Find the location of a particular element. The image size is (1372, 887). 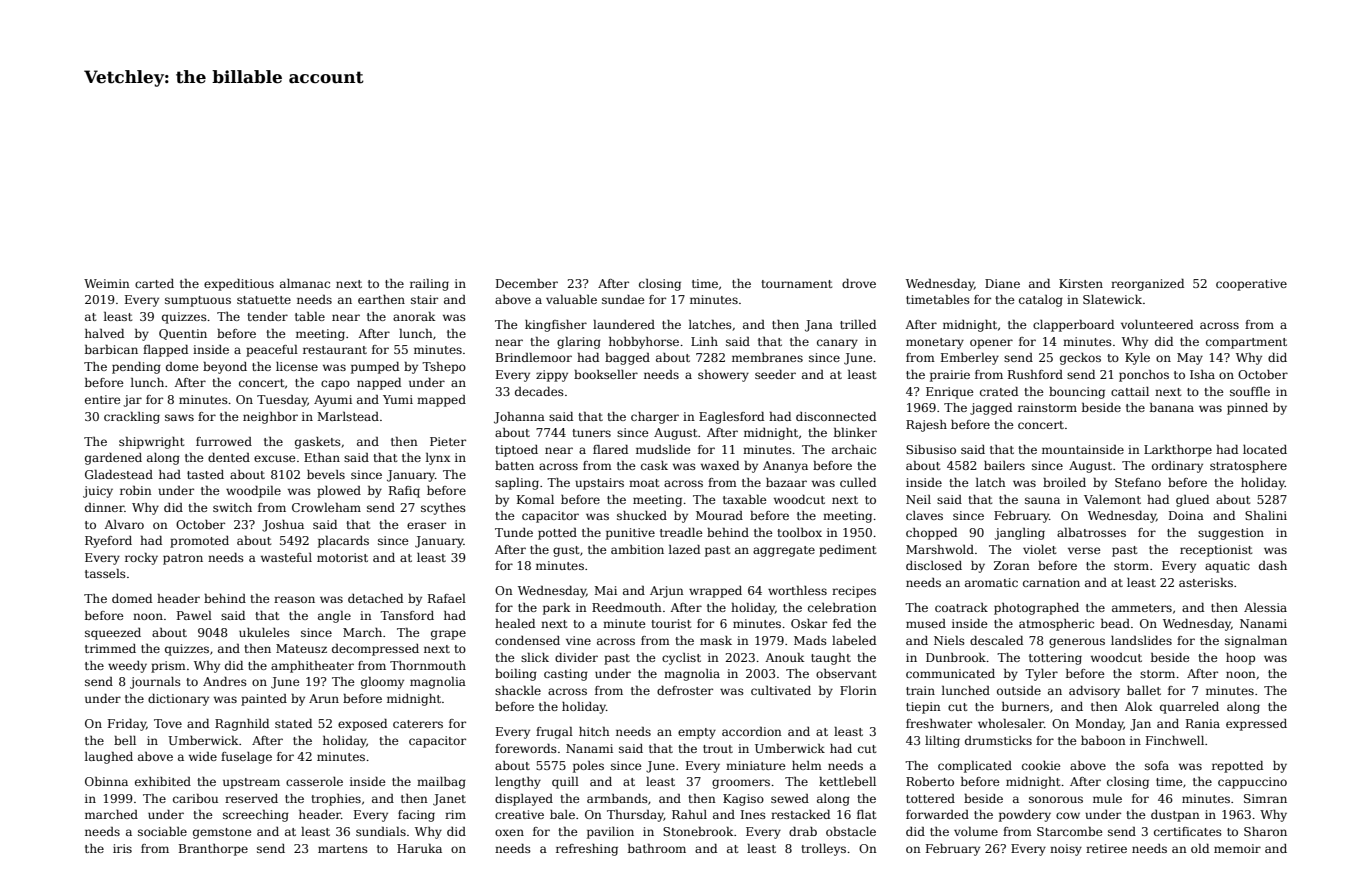

park is located at coordinates (557, 609).
